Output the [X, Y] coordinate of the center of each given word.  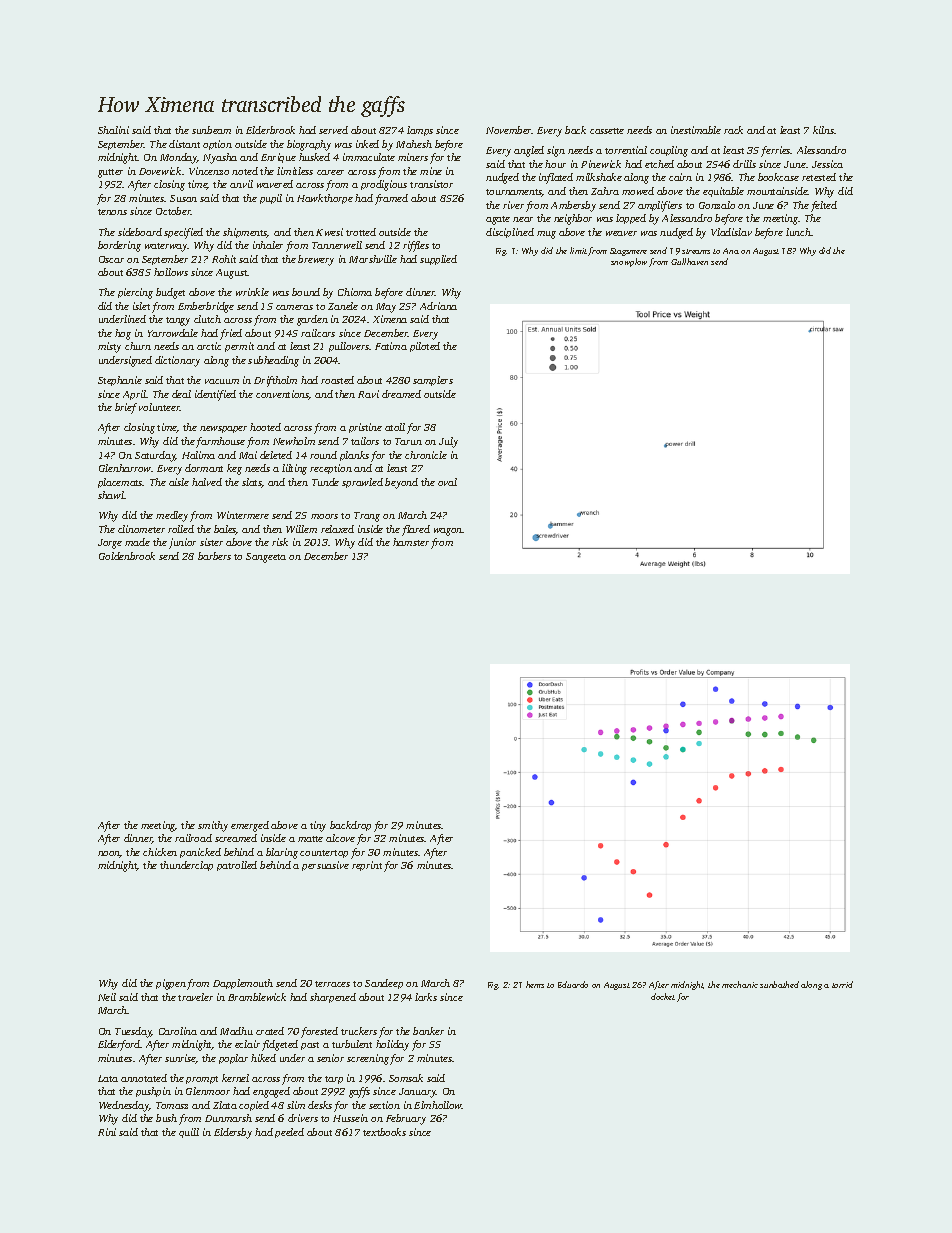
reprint [367, 866]
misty [109, 347]
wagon [448, 532]
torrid [842, 984]
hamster [411, 542]
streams [696, 251]
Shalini [113, 130]
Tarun [408, 441]
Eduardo [573, 984]
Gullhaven [689, 261]
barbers [214, 556]
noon [109, 854]
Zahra [605, 191]
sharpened [333, 998]
